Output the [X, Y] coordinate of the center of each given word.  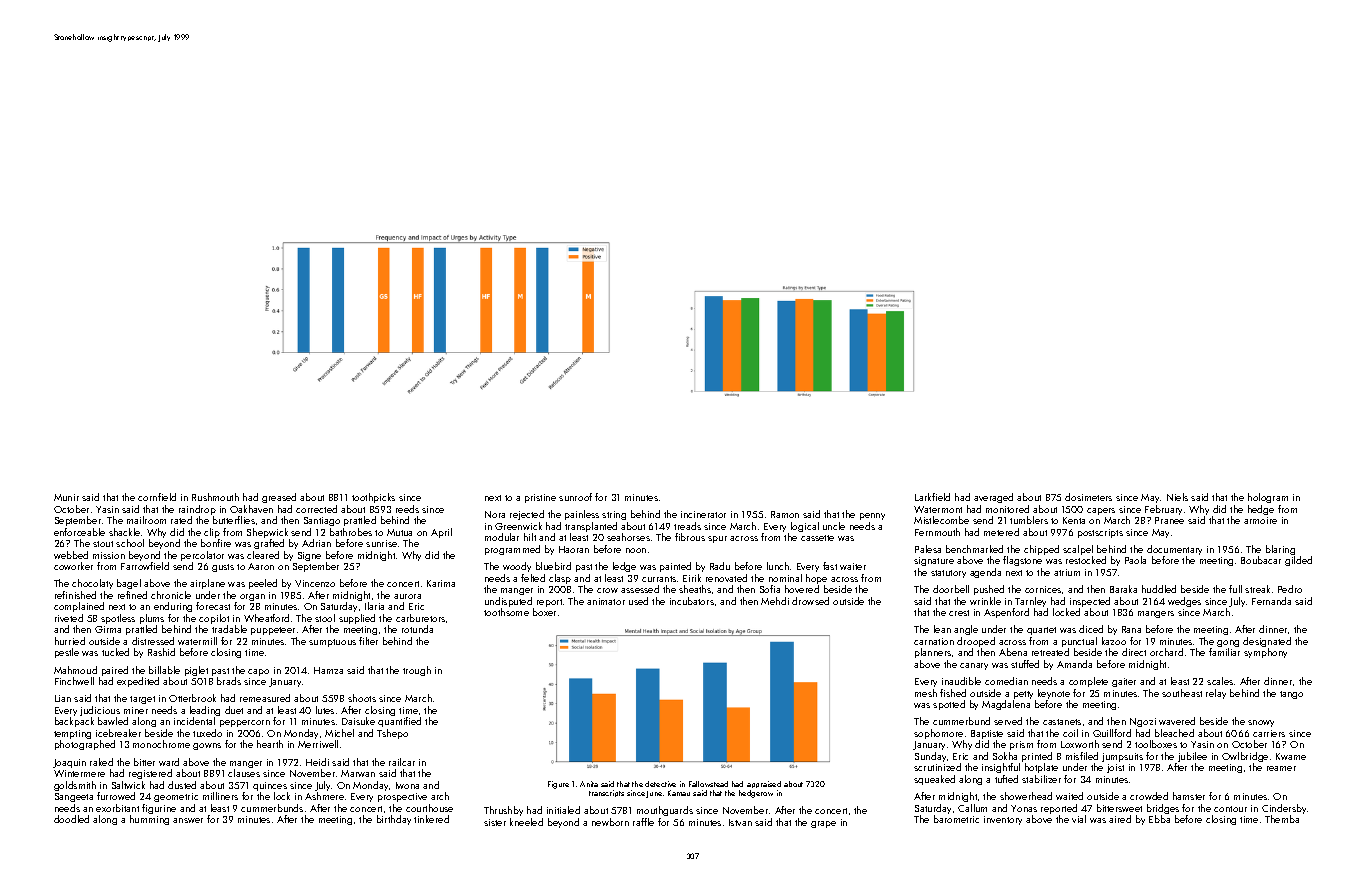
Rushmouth [215, 497]
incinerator [703, 514]
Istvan [740, 822]
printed [1037, 757]
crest [959, 613]
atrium [1067, 572]
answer [188, 820]
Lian [63, 698]
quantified [399, 722]
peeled [263, 584]
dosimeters [1088, 497]
